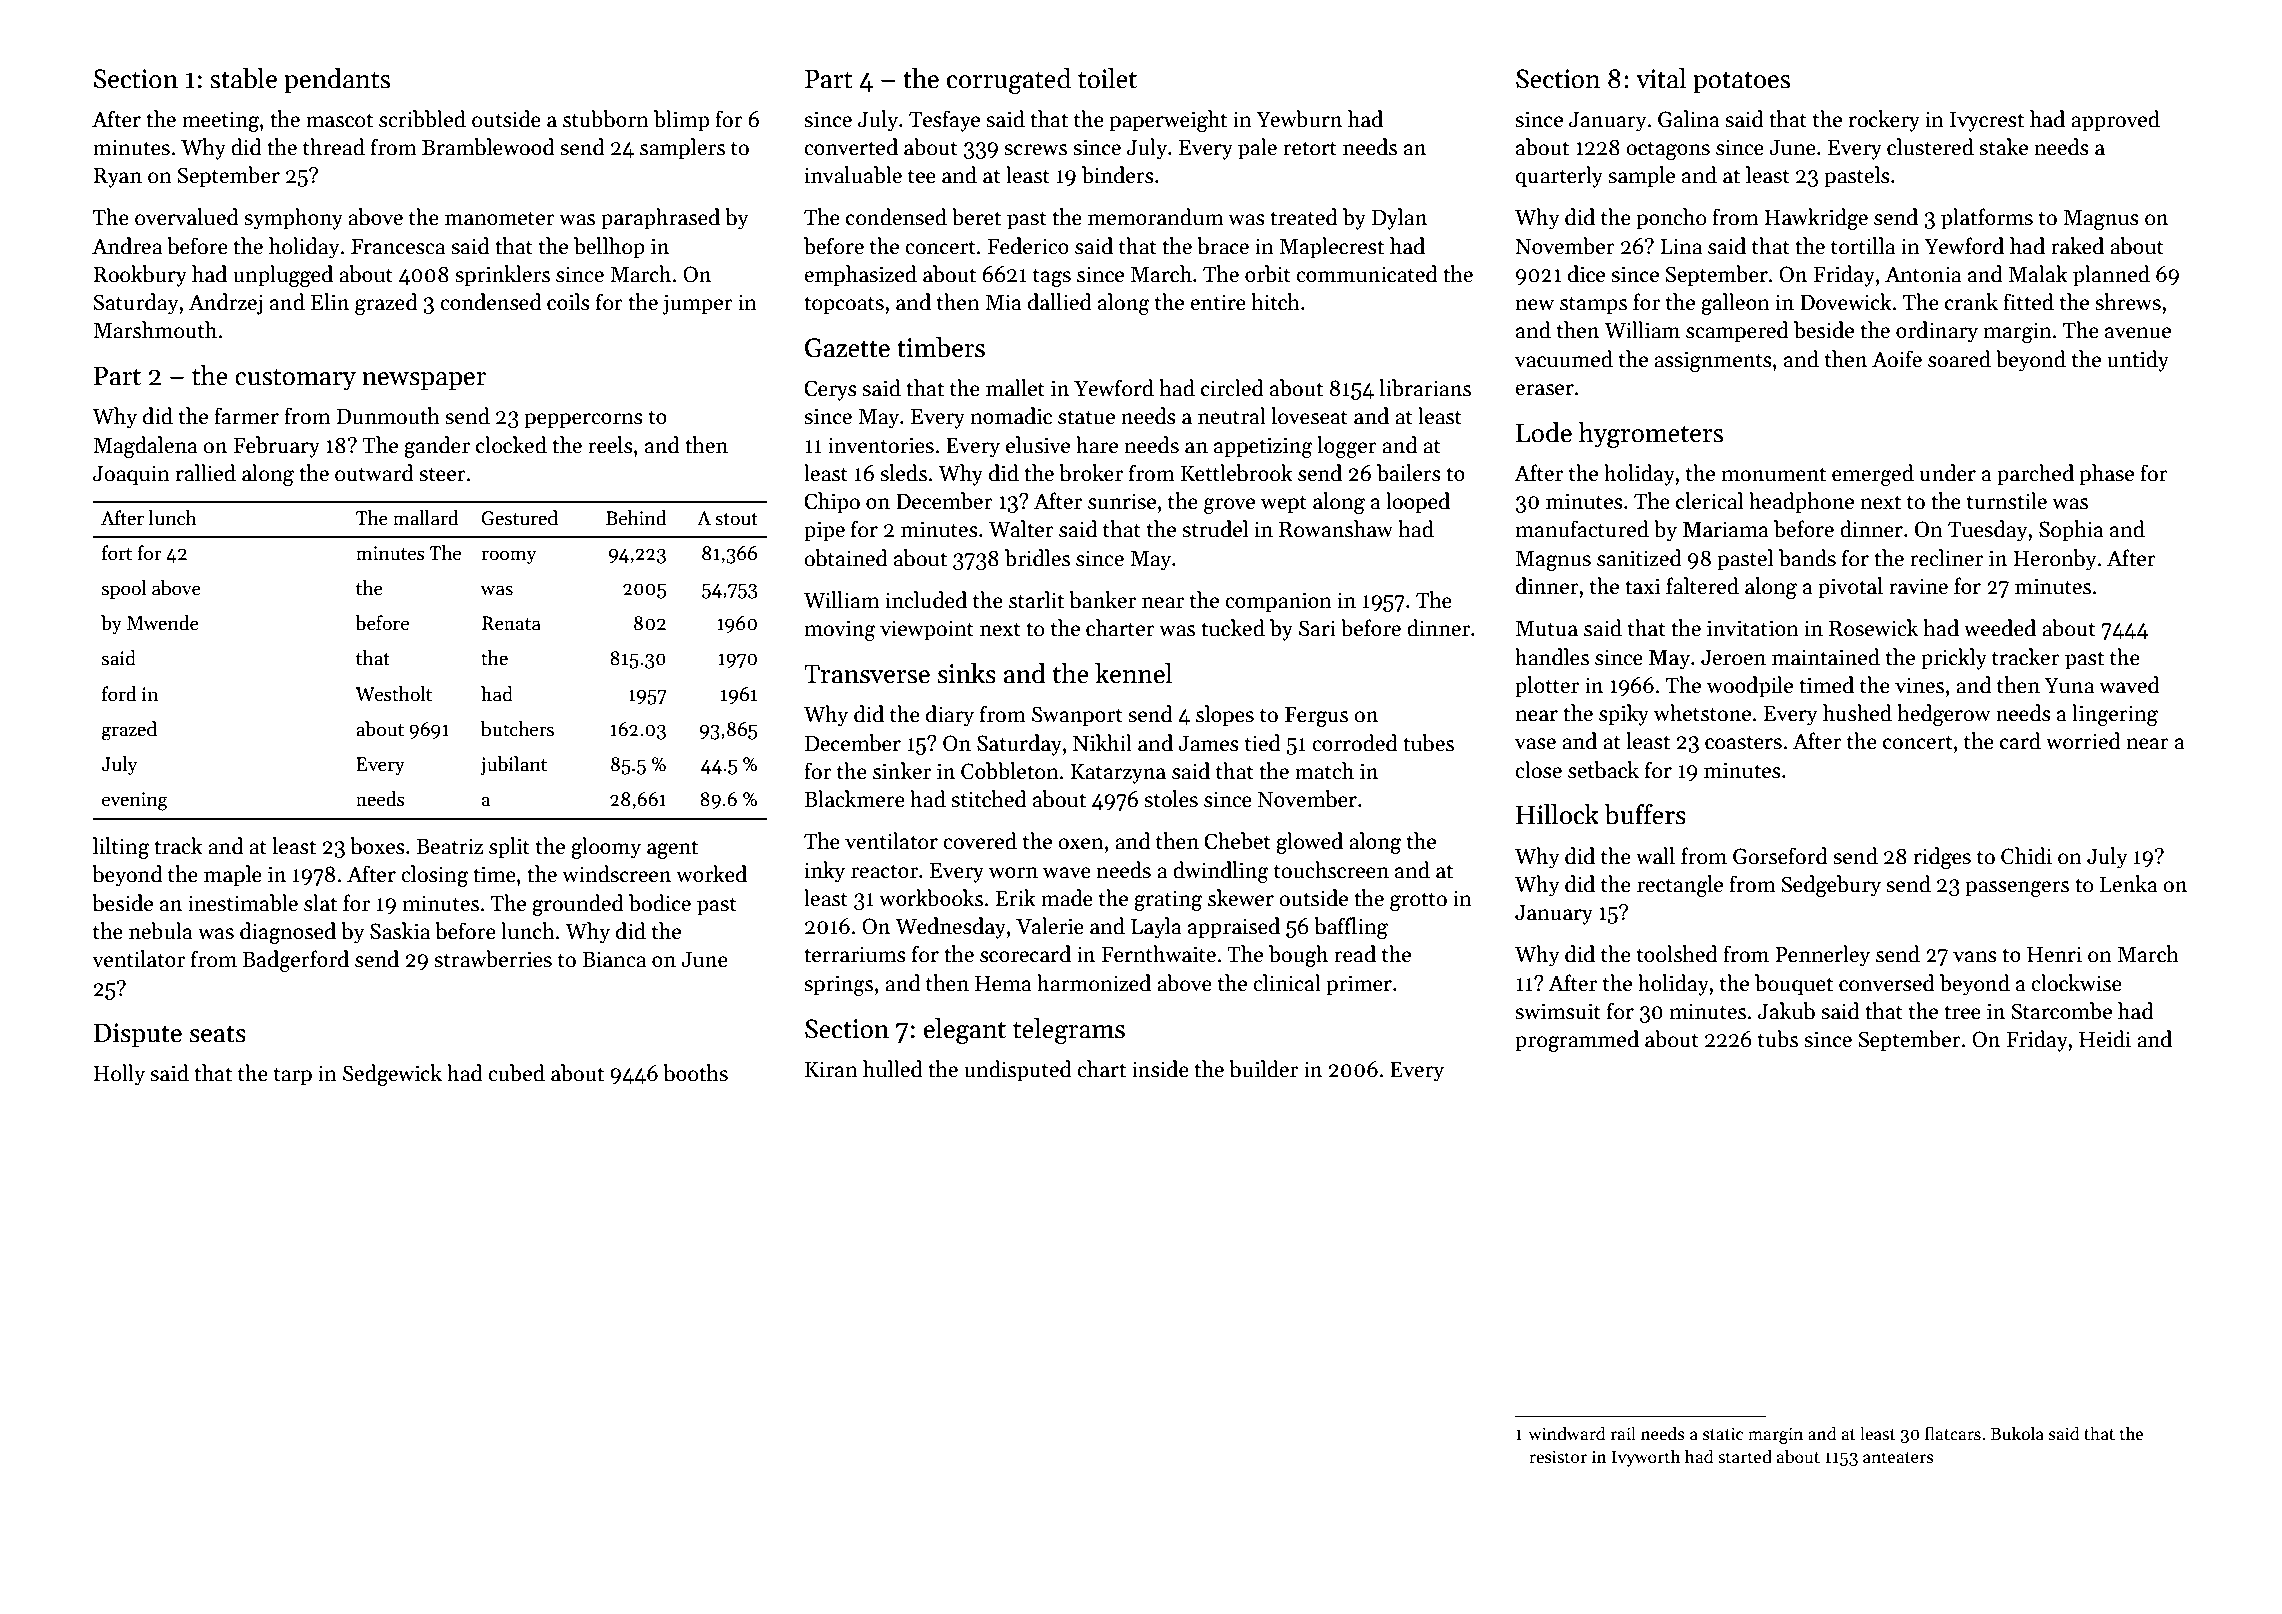 Image resolution: width=2282 pixels, height=1614 pixels. Describe the element at coordinates (388, 416) in the page. I see `Dunmouth` at that location.
